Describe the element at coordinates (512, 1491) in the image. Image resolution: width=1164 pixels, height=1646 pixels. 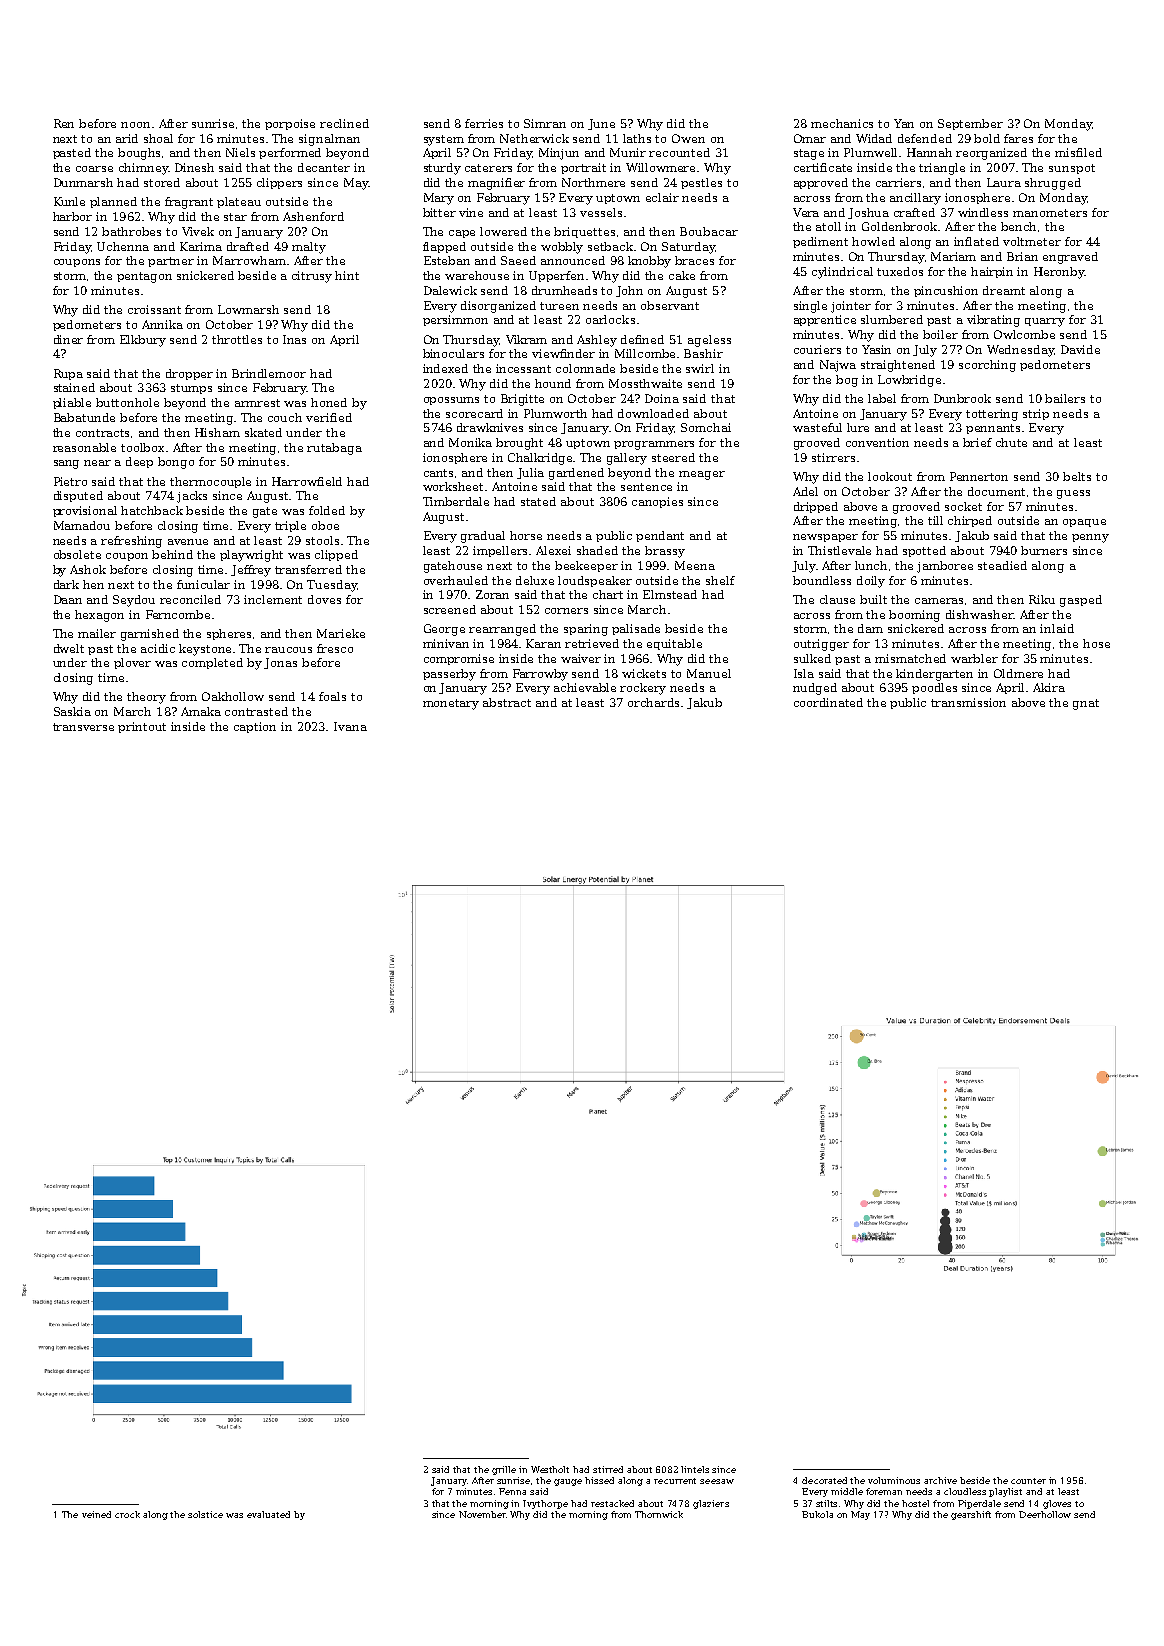
I see `Fenna` at that location.
